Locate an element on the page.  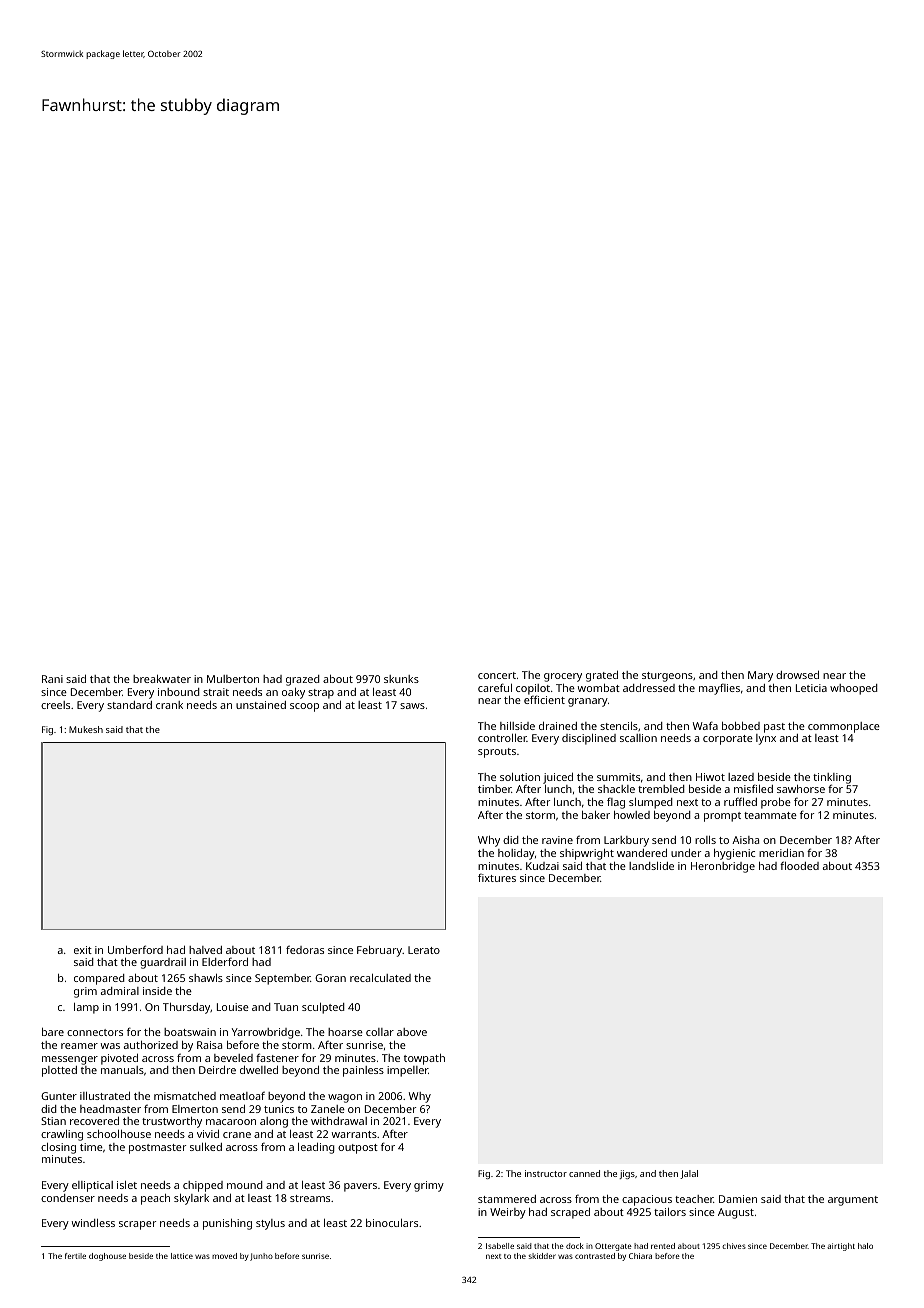
sturgeons is located at coordinates (667, 677).
